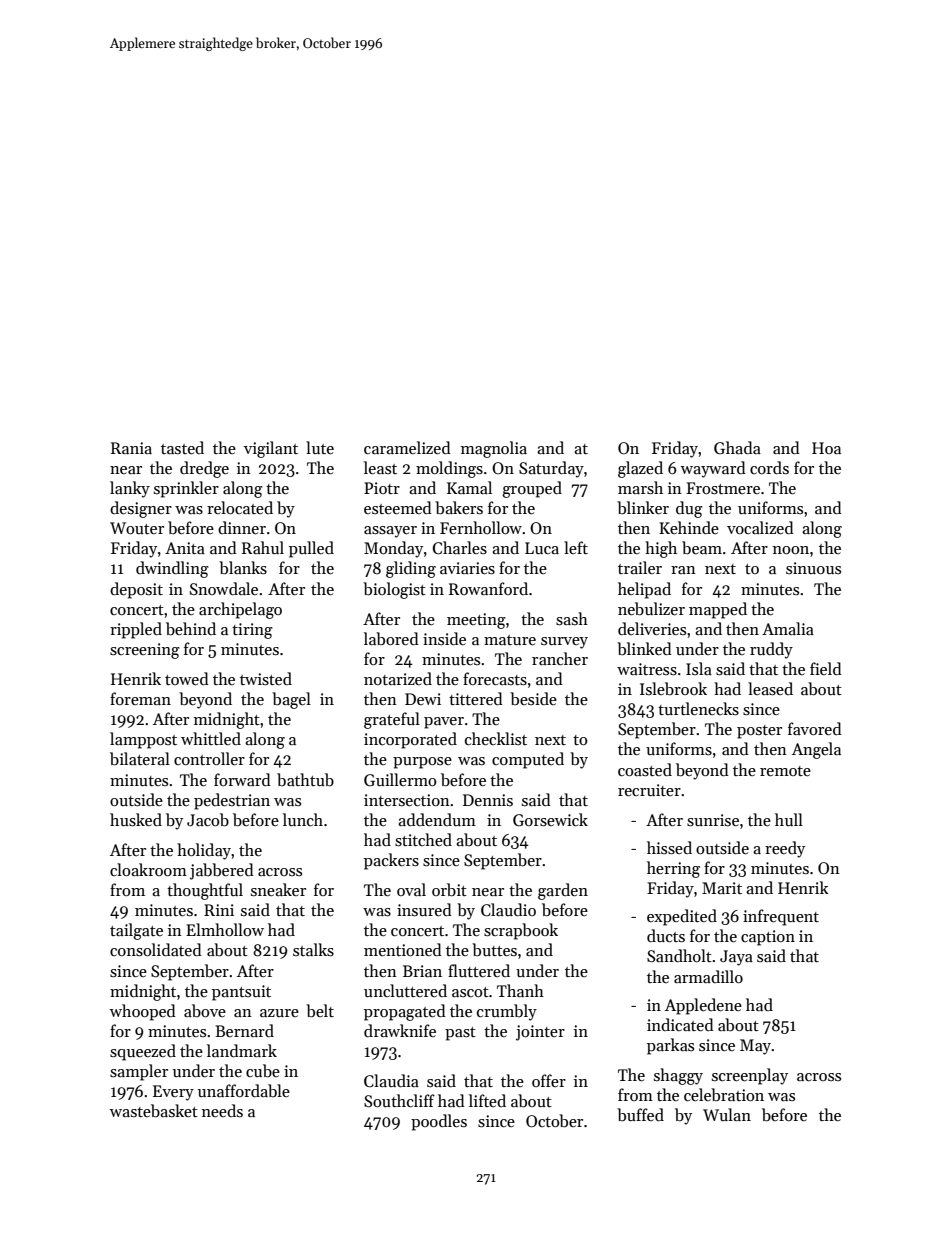  Describe the element at coordinates (496, 738) in the screenshot. I see `checklist` at that location.
